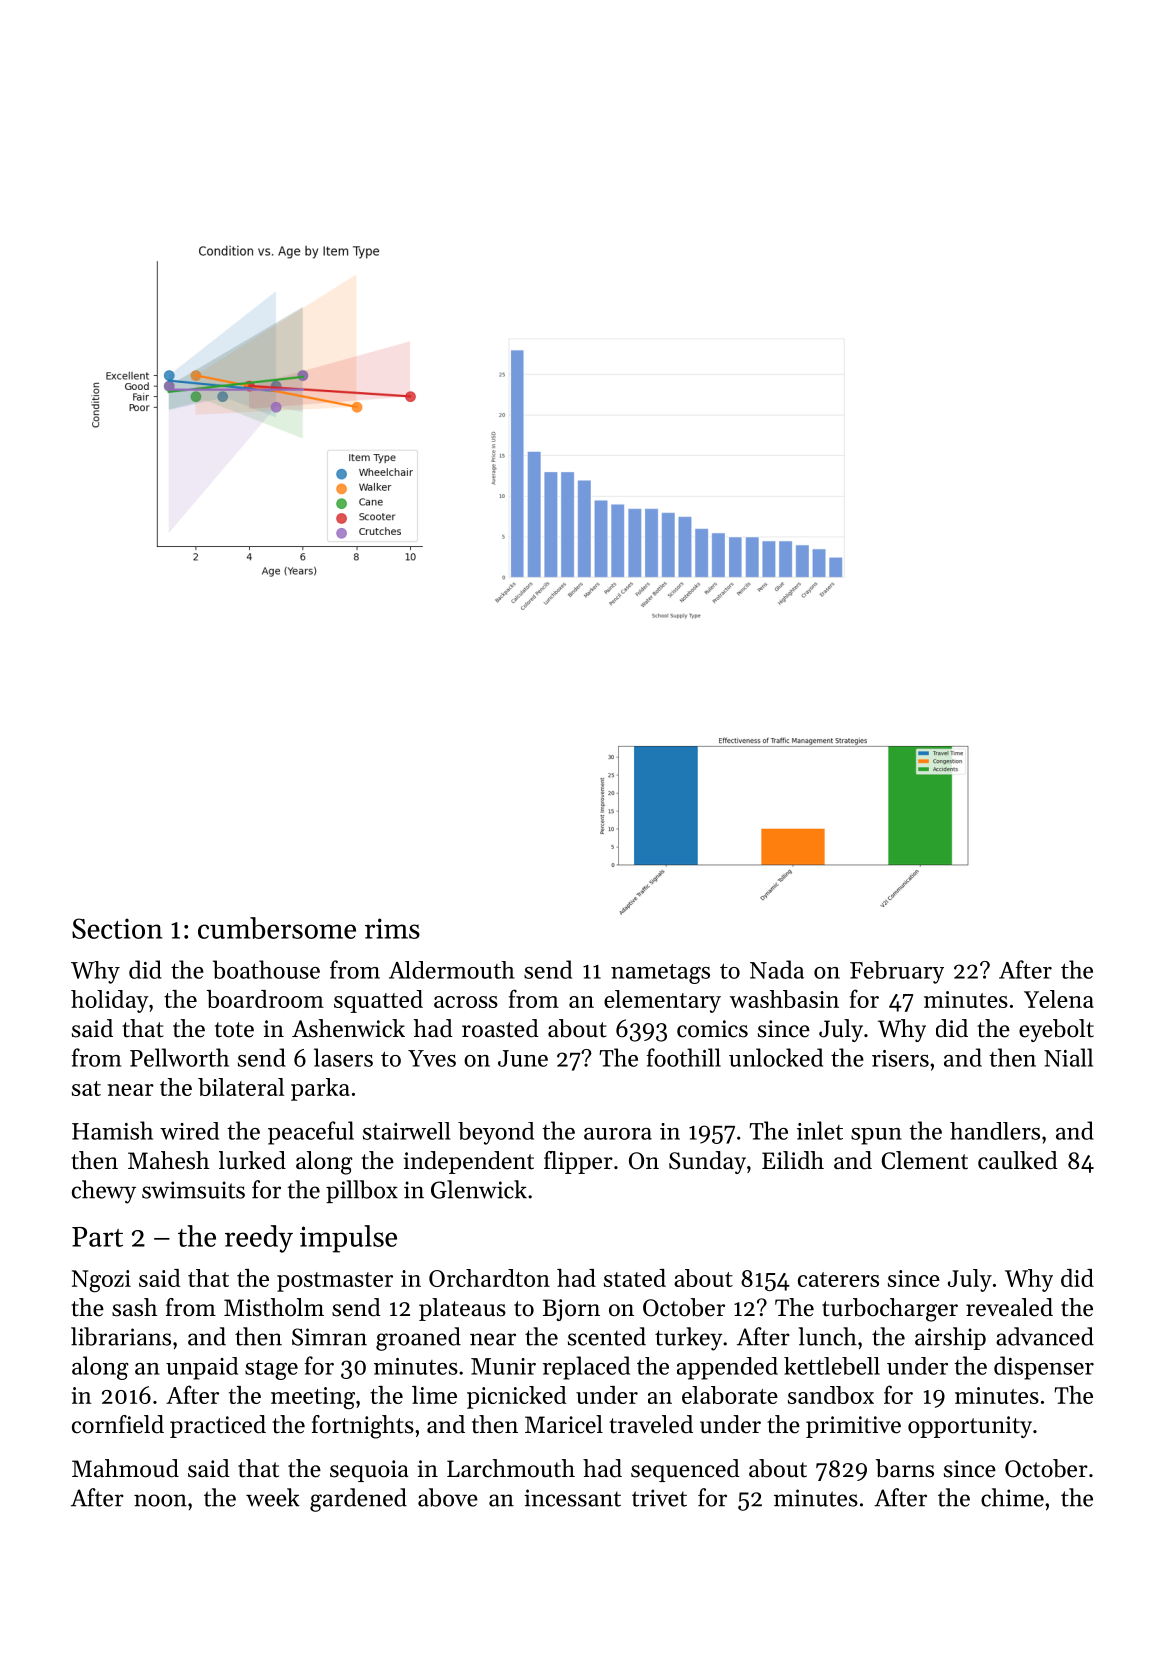  What do you see at coordinates (160, 1500) in the document?
I see `noon` at bounding box center [160, 1500].
